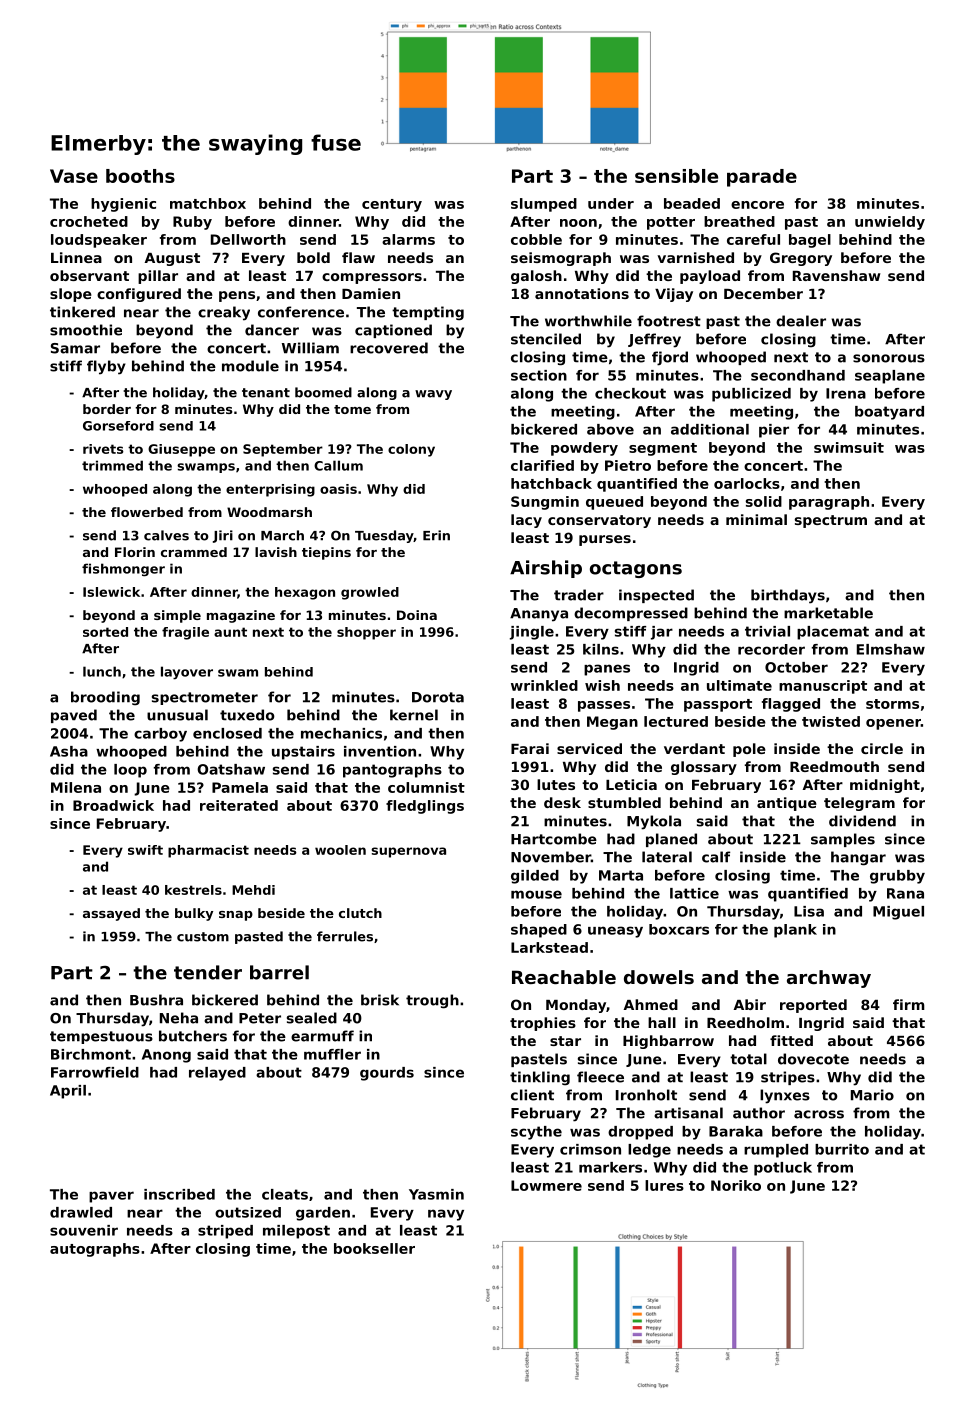 The width and height of the screenshot is (975, 1412). Describe the element at coordinates (654, 340) in the screenshot. I see `Jeffrey` at that location.
